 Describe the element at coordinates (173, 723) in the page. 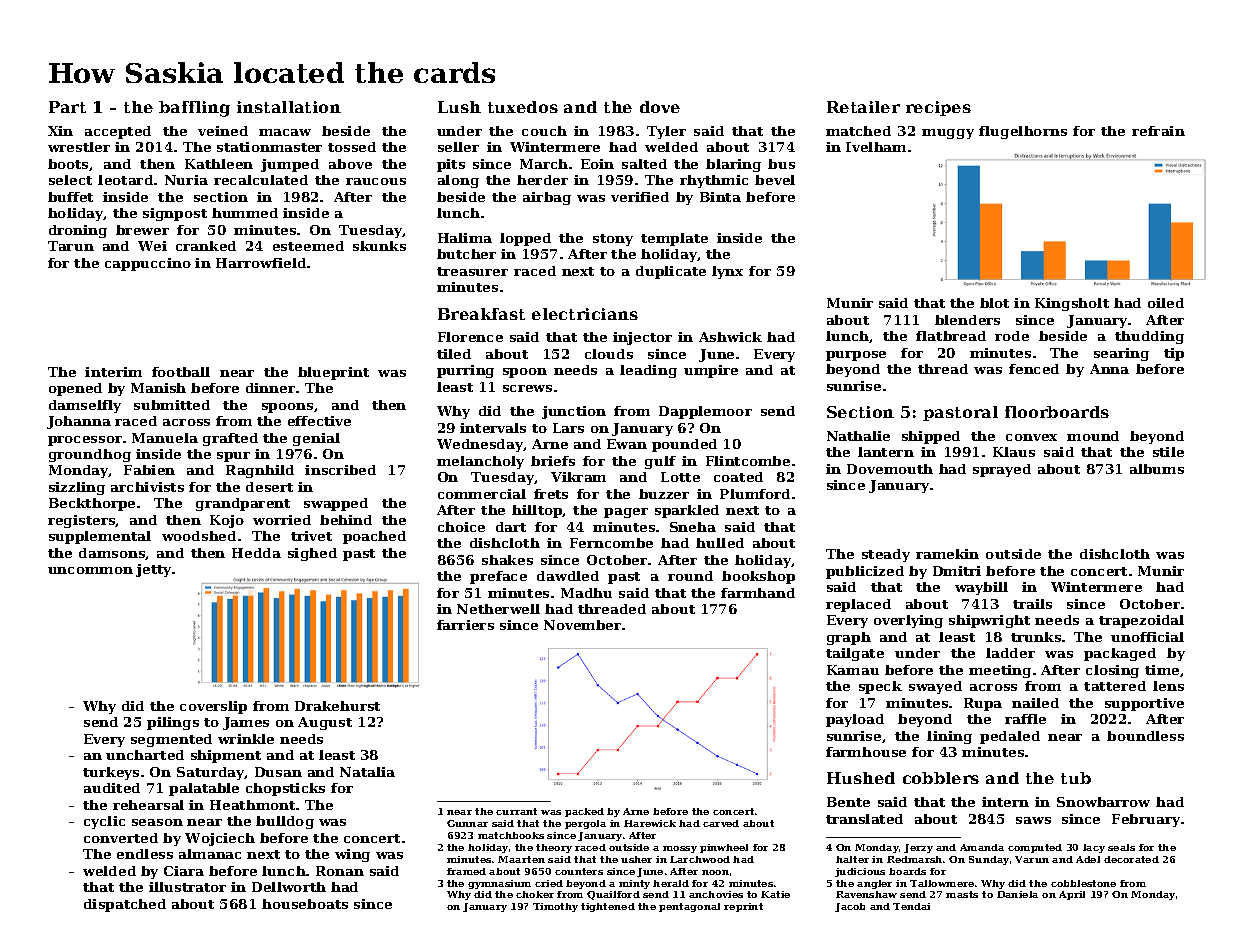

I see `pilings` at that location.
